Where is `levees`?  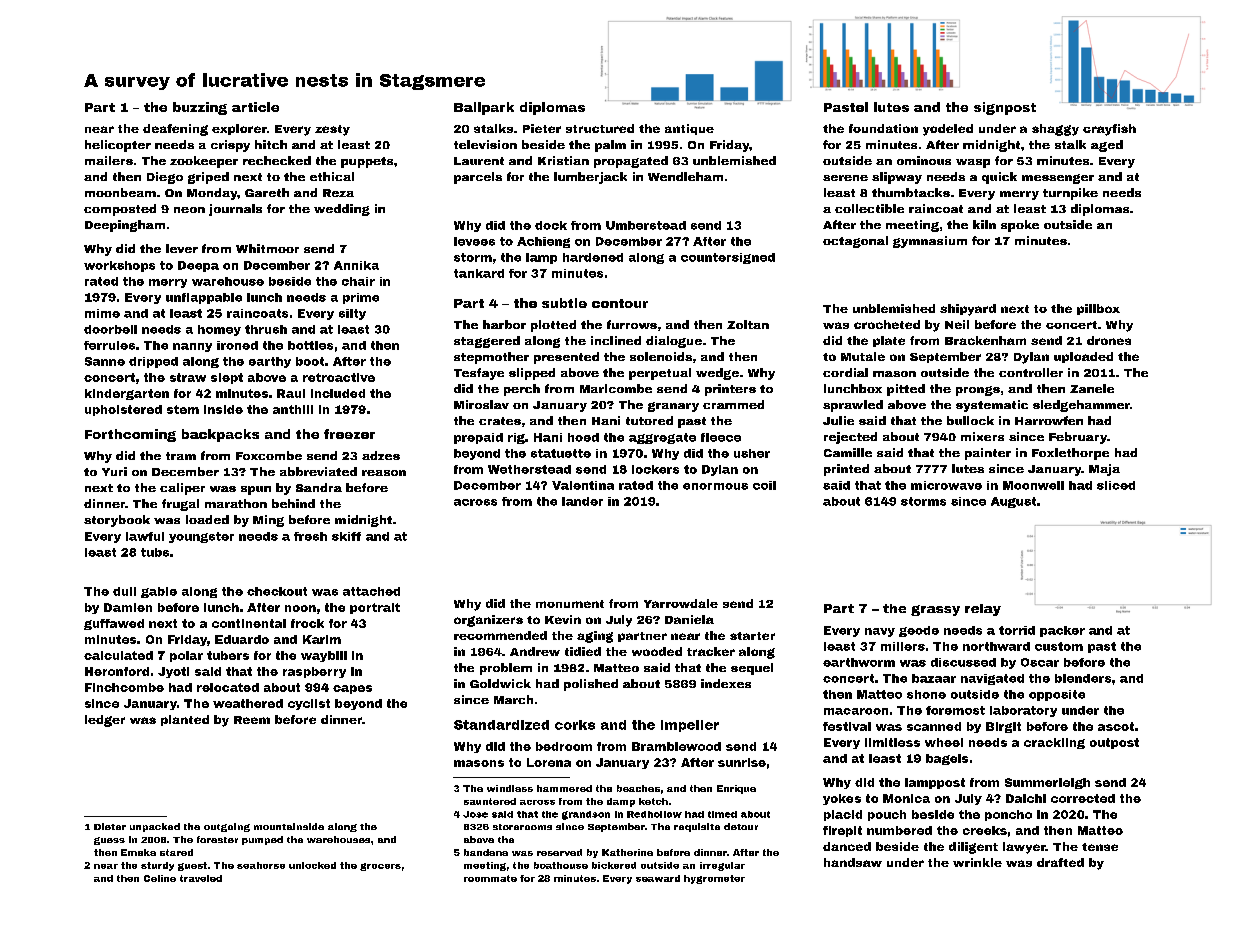
levees is located at coordinates (474, 241).
